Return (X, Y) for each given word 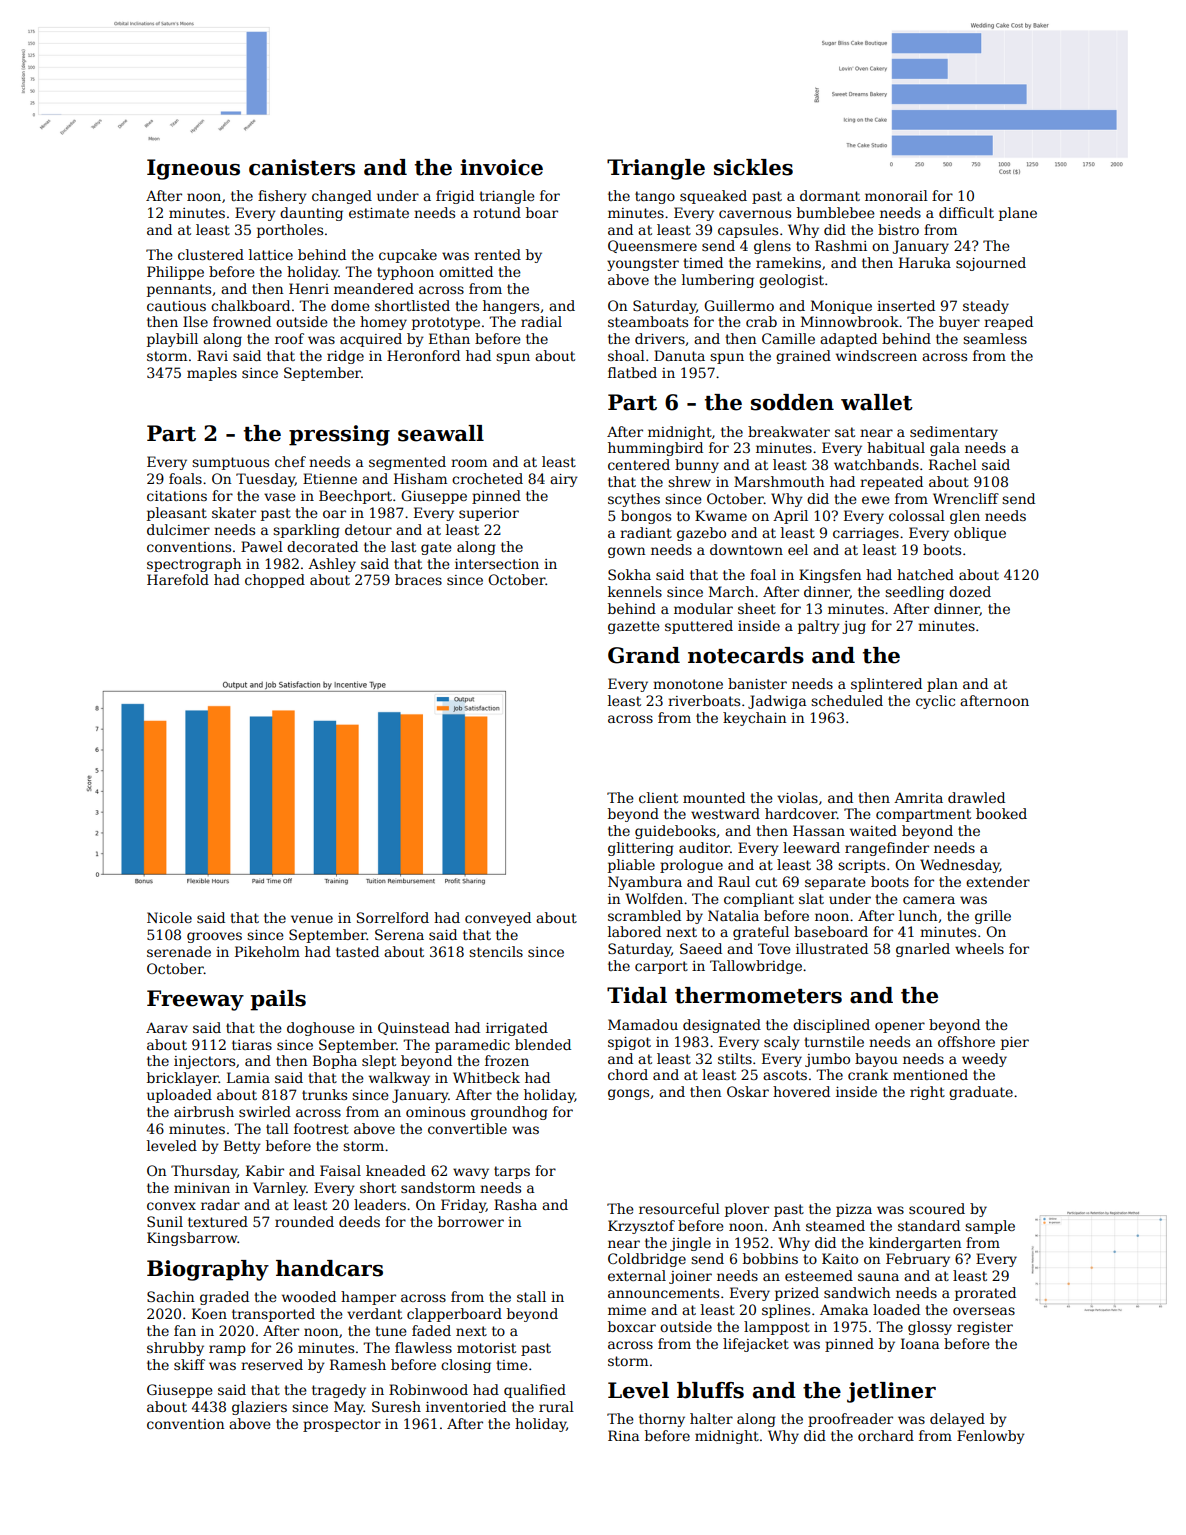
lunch (918, 915)
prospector (342, 1425)
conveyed (498, 919)
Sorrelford (393, 917)
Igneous (193, 169)
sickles (753, 167)
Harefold (178, 579)
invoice (501, 167)
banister (757, 683)
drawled (976, 797)
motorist (486, 1348)
